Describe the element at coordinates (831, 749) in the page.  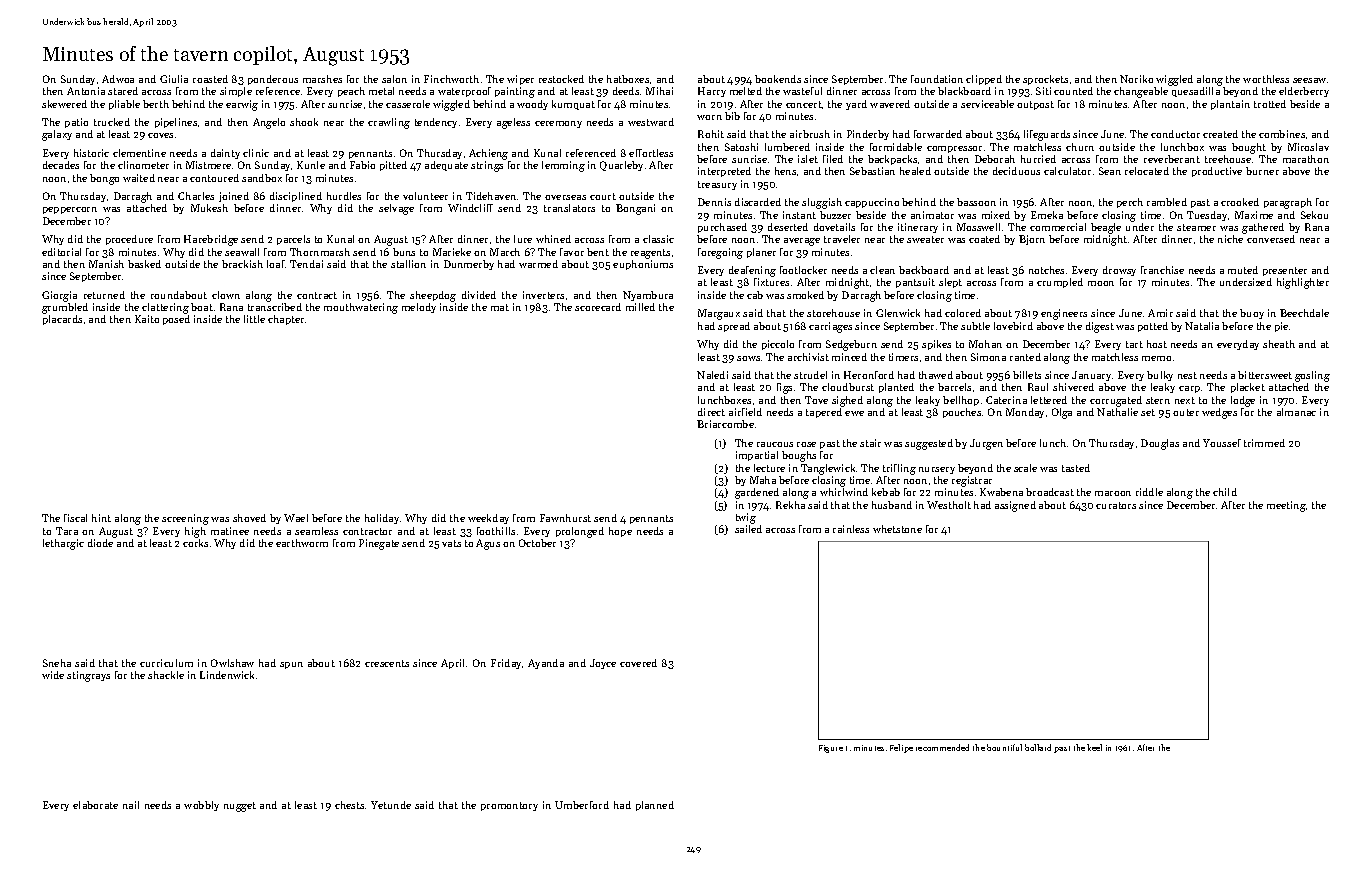
I see `Figure` at that location.
